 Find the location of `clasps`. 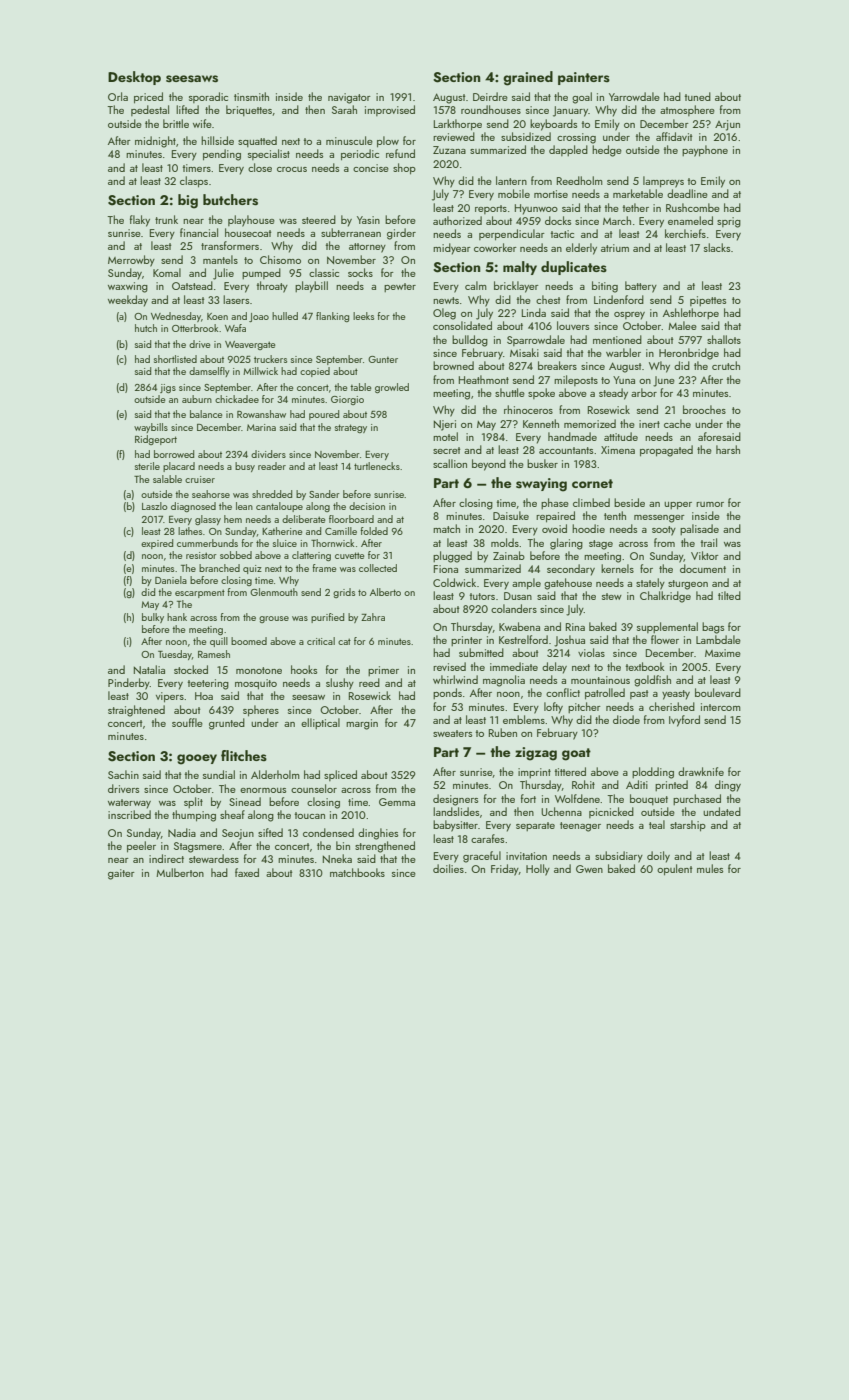

clasps is located at coordinates (194, 182).
